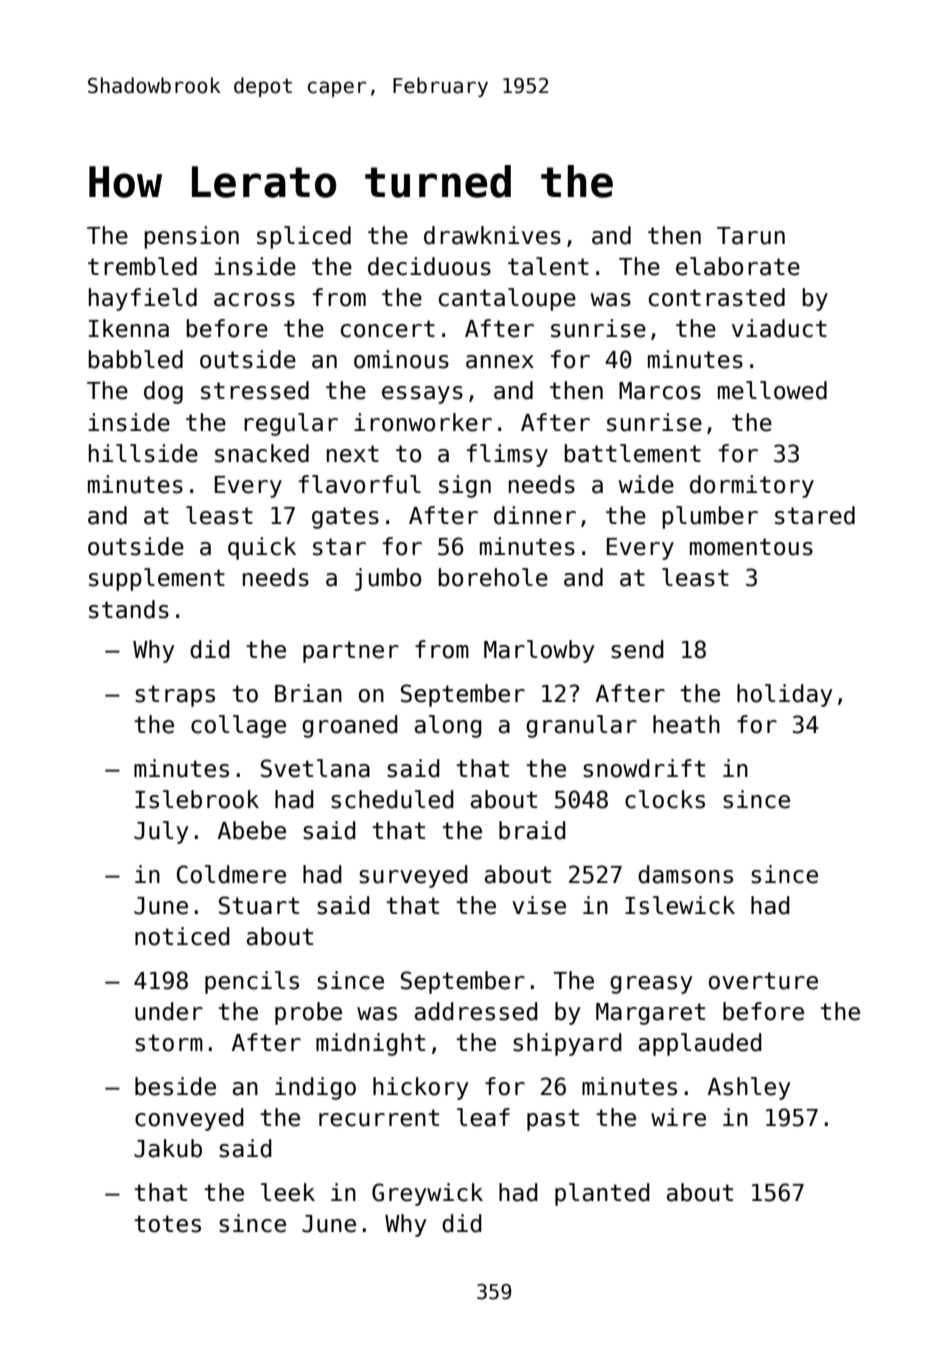 The image size is (952, 1351). What do you see at coordinates (476, 1011) in the document?
I see `addressed` at bounding box center [476, 1011].
